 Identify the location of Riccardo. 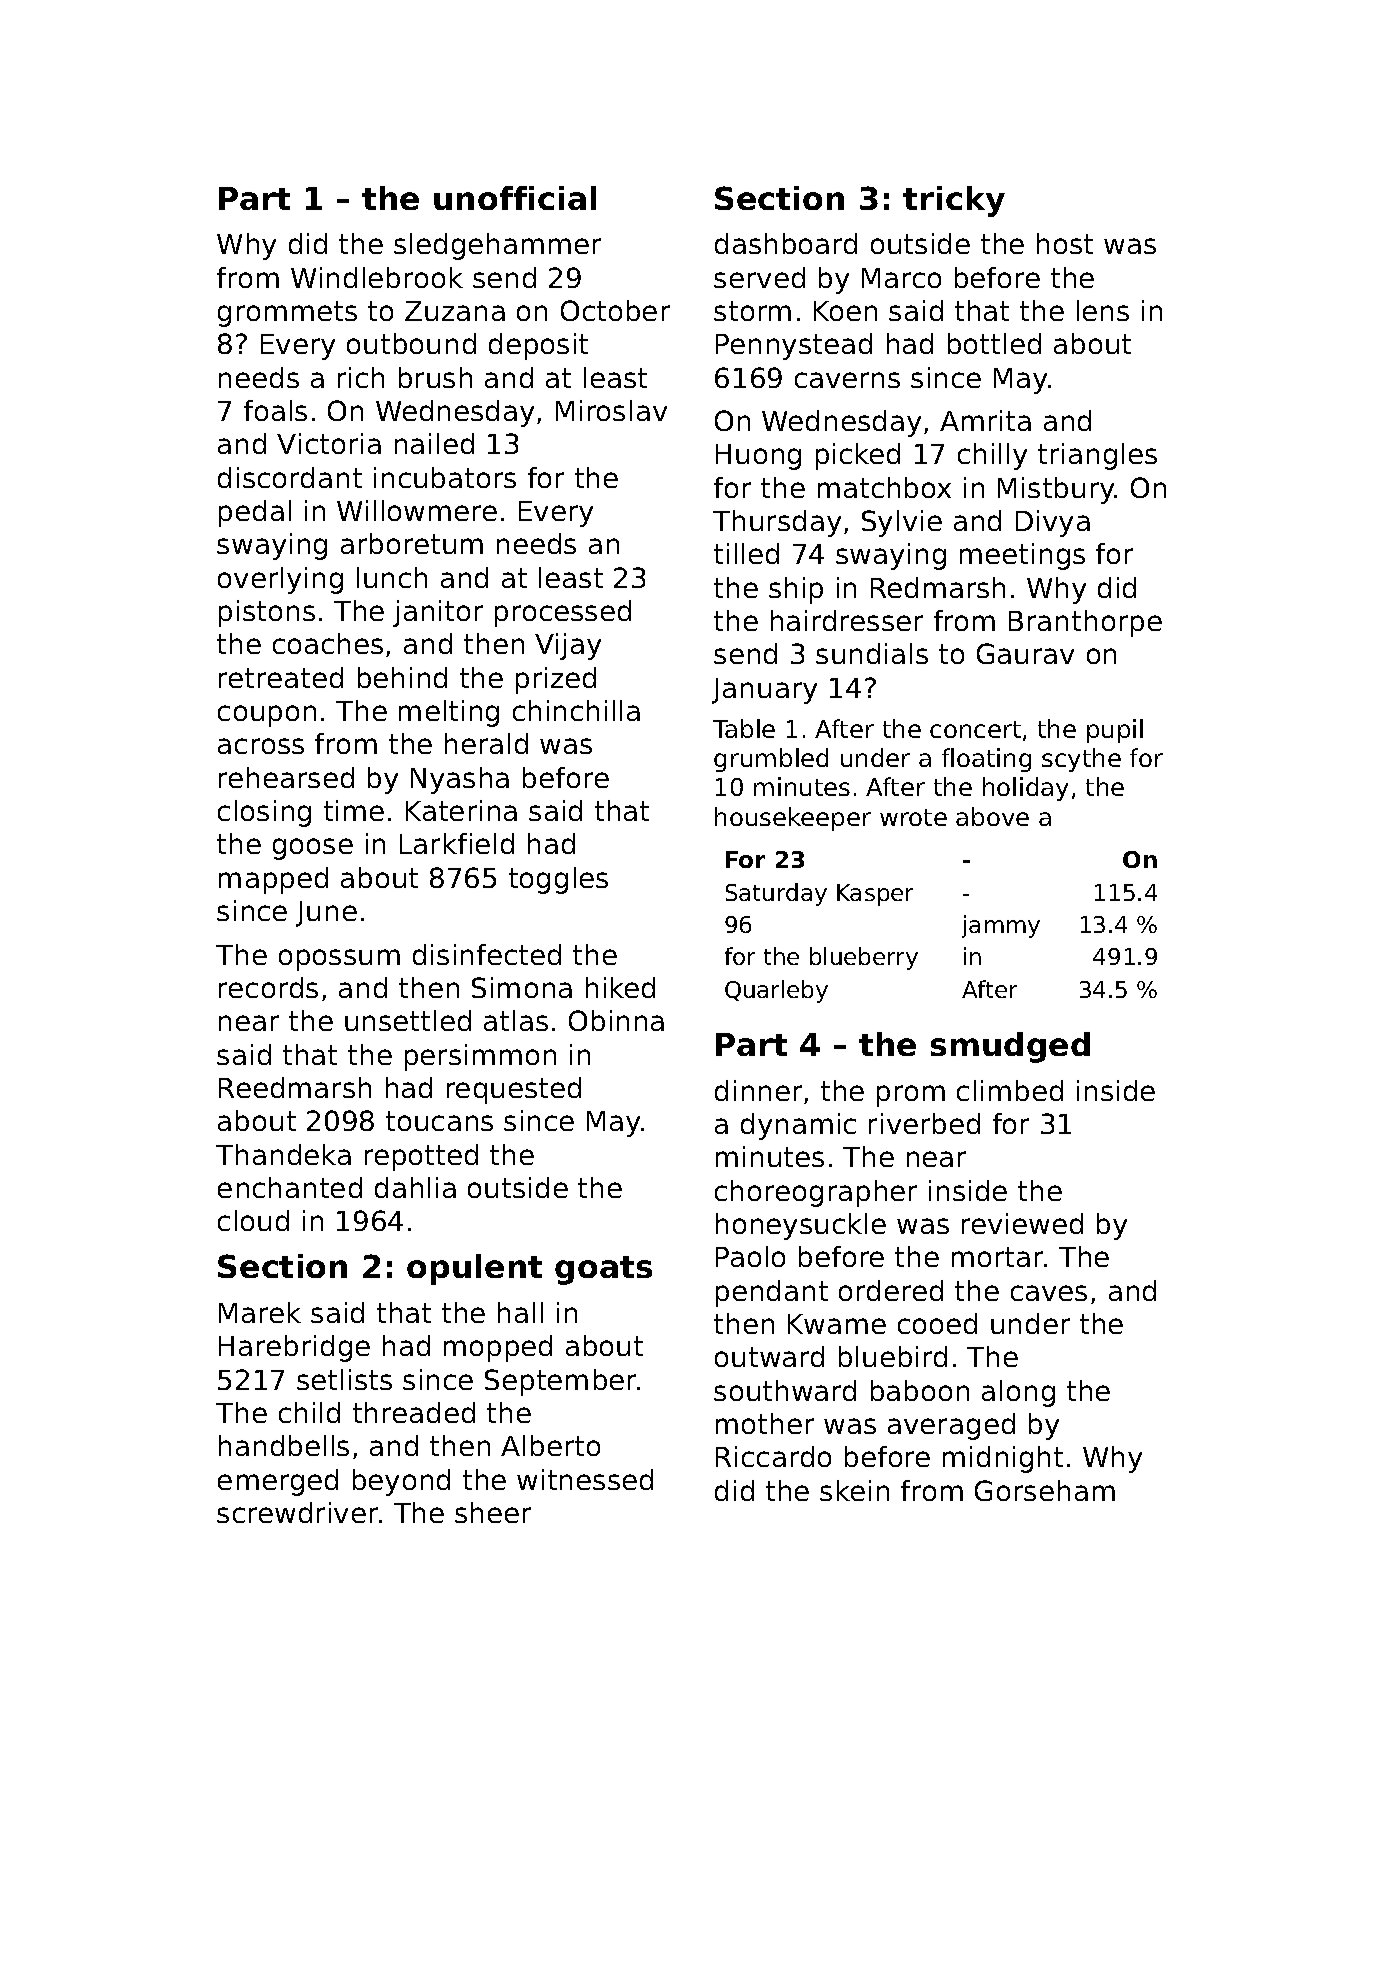
(773, 1456).
